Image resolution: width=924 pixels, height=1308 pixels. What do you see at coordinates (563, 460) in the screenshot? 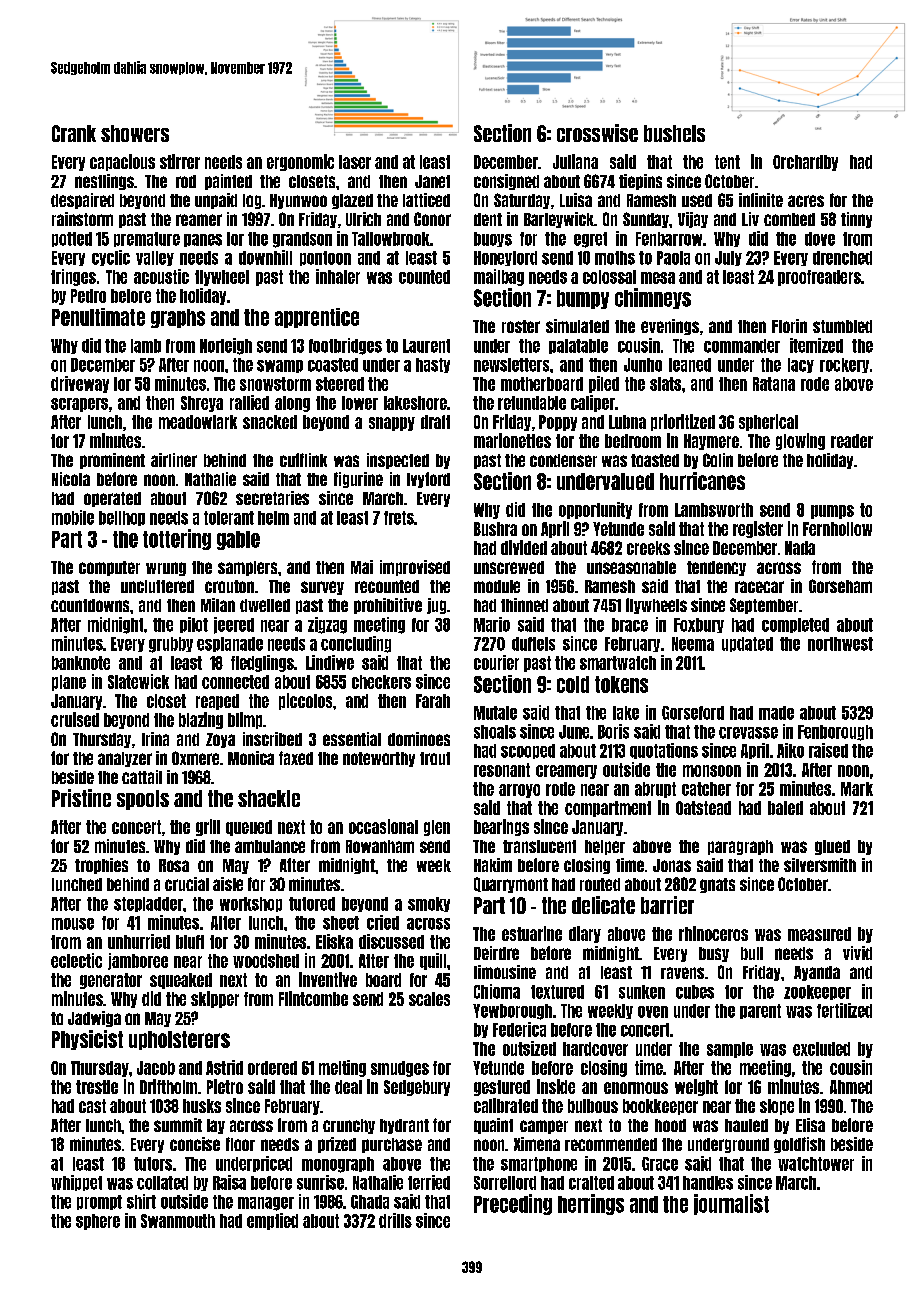
I see `condenser` at bounding box center [563, 460].
